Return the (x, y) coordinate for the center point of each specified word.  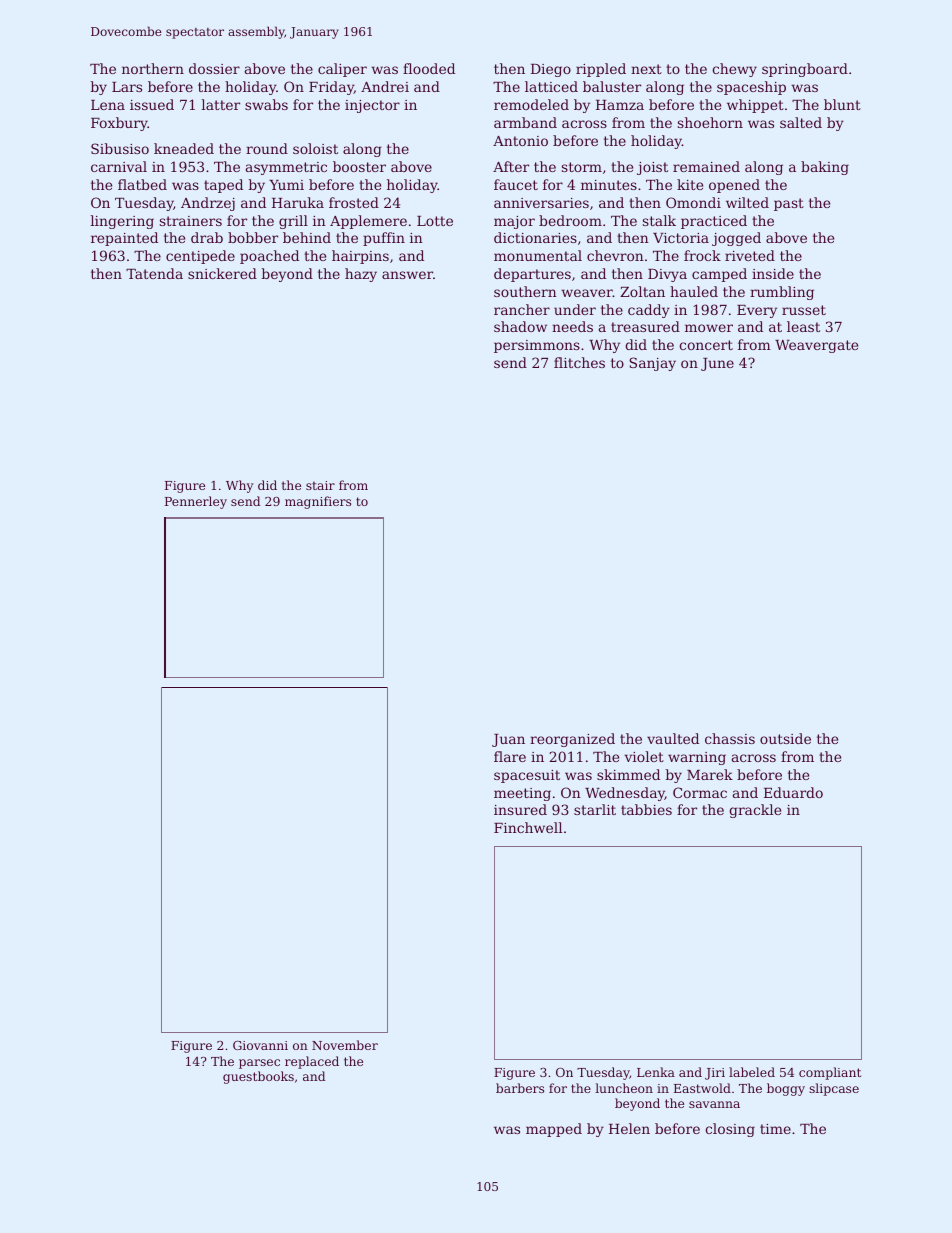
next (646, 69)
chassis (730, 738)
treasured (645, 326)
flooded (429, 68)
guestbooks (258, 1077)
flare (510, 756)
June (717, 364)
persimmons (537, 346)
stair (320, 485)
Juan (508, 740)
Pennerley (196, 502)
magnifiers (318, 502)
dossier (214, 68)
